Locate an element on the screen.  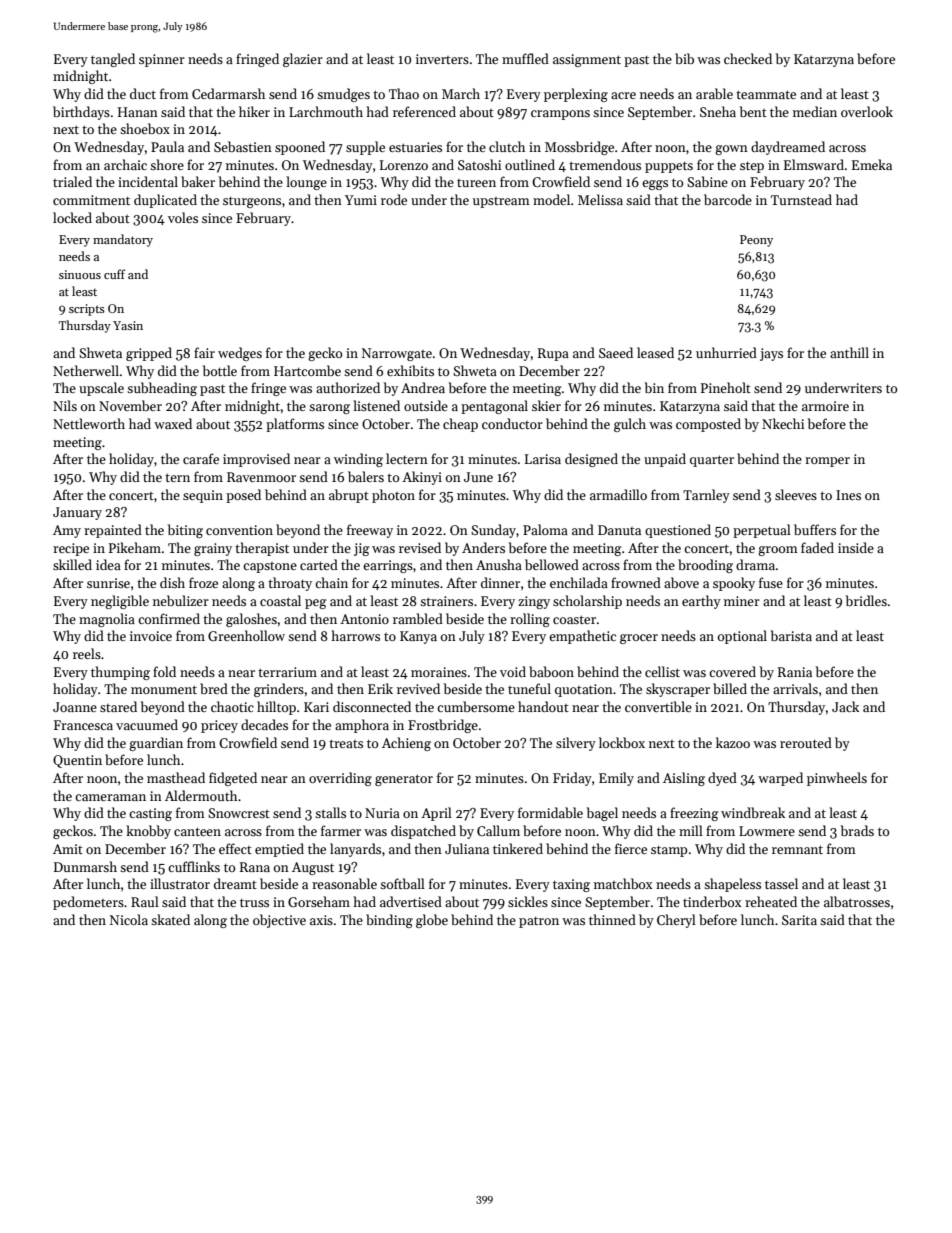
inside is located at coordinates (856, 547).
